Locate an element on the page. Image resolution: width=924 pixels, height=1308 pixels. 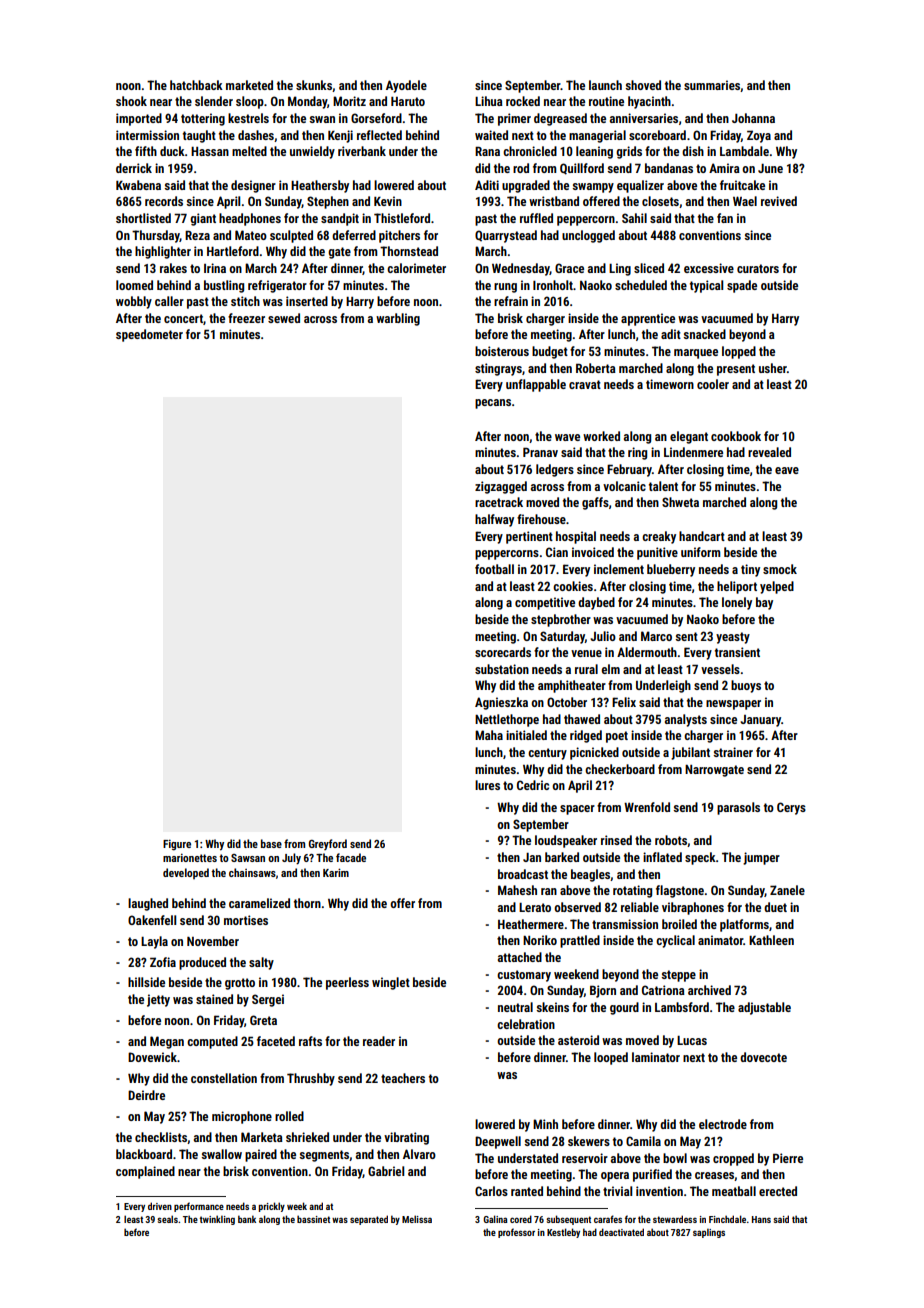
Kathleen is located at coordinates (771, 940).
